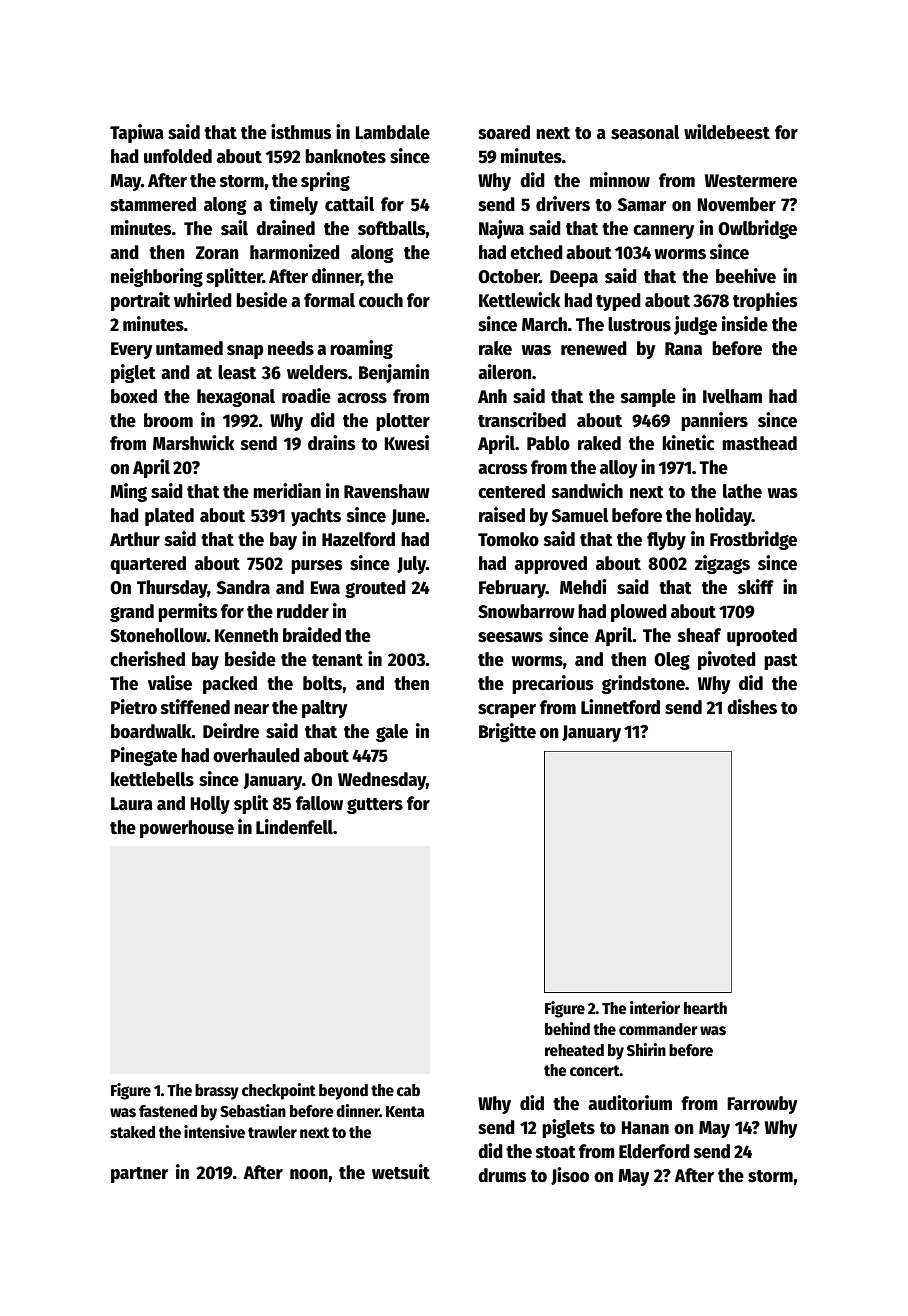 The width and height of the screenshot is (908, 1316). What do you see at coordinates (134, 396) in the screenshot?
I see `boxed` at bounding box center [134, 396].
